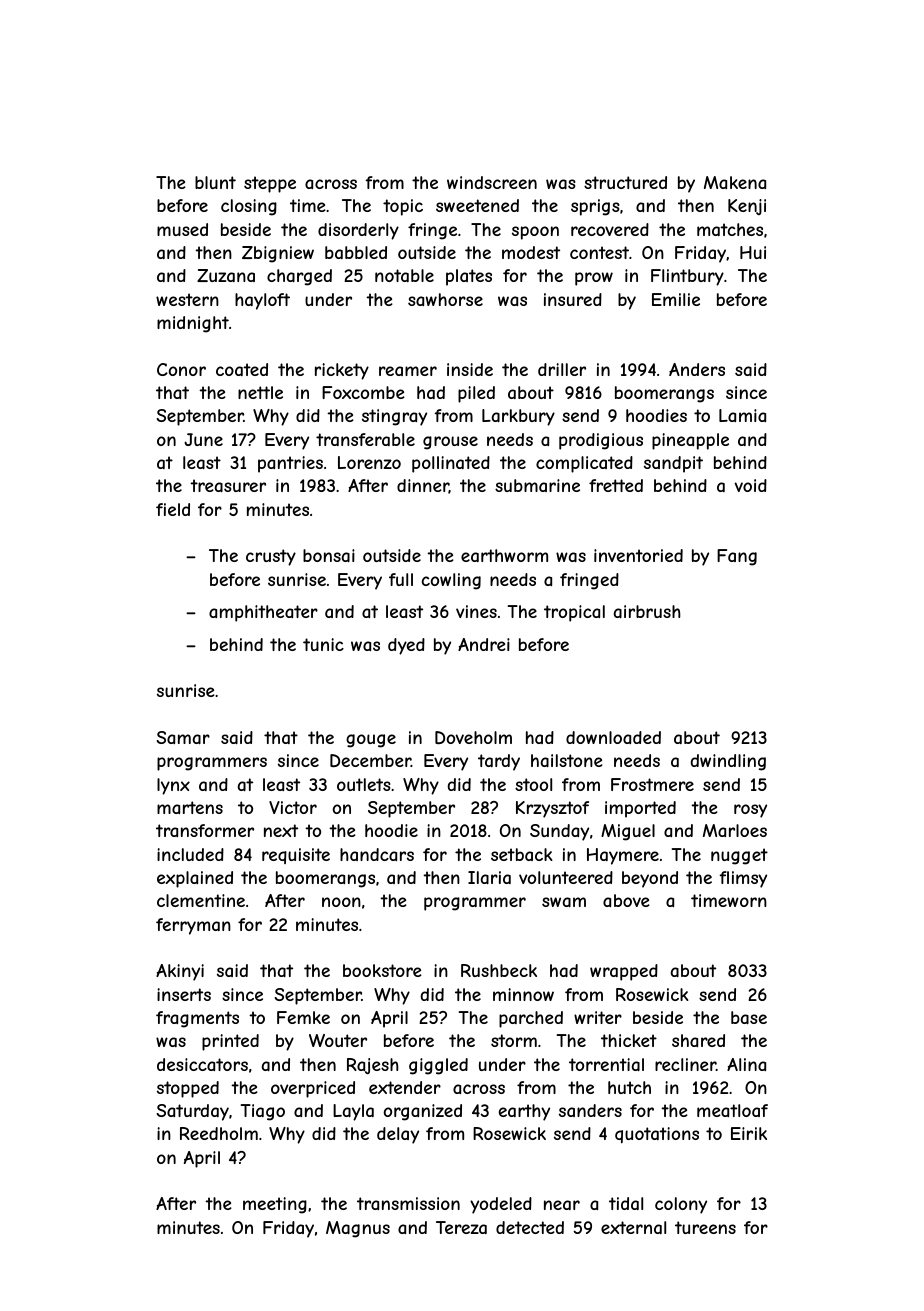  Describe the element at coordinates (203, 439) in the screenshot. I see `June` at that location.
